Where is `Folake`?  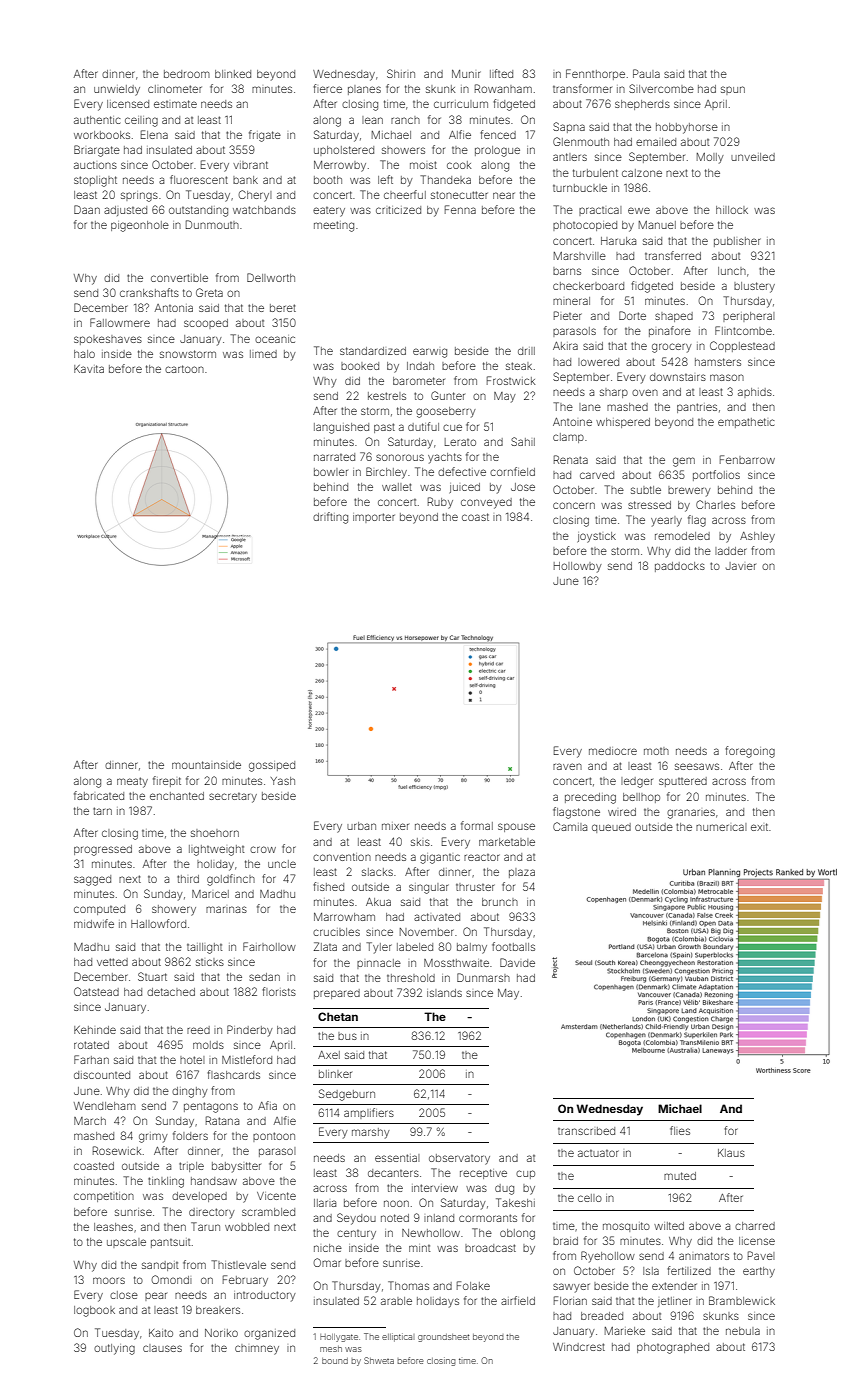 Folake is located at coordinates (473, 1285).
